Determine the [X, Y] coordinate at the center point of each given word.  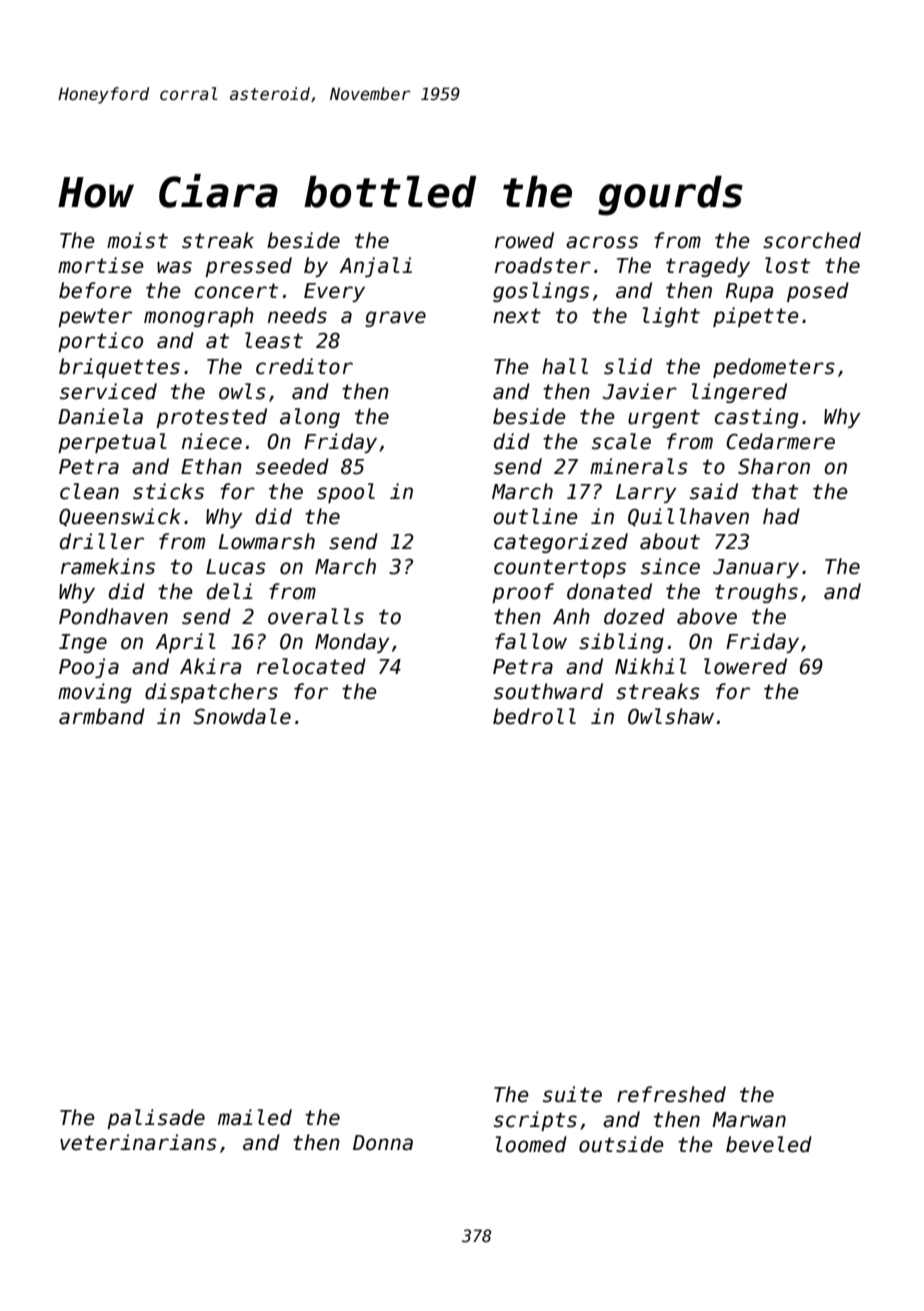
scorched [812, 240]
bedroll [534, 716]
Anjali [376, 267]
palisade [156, 1119]
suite [572, 1094]
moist [137, 240]
